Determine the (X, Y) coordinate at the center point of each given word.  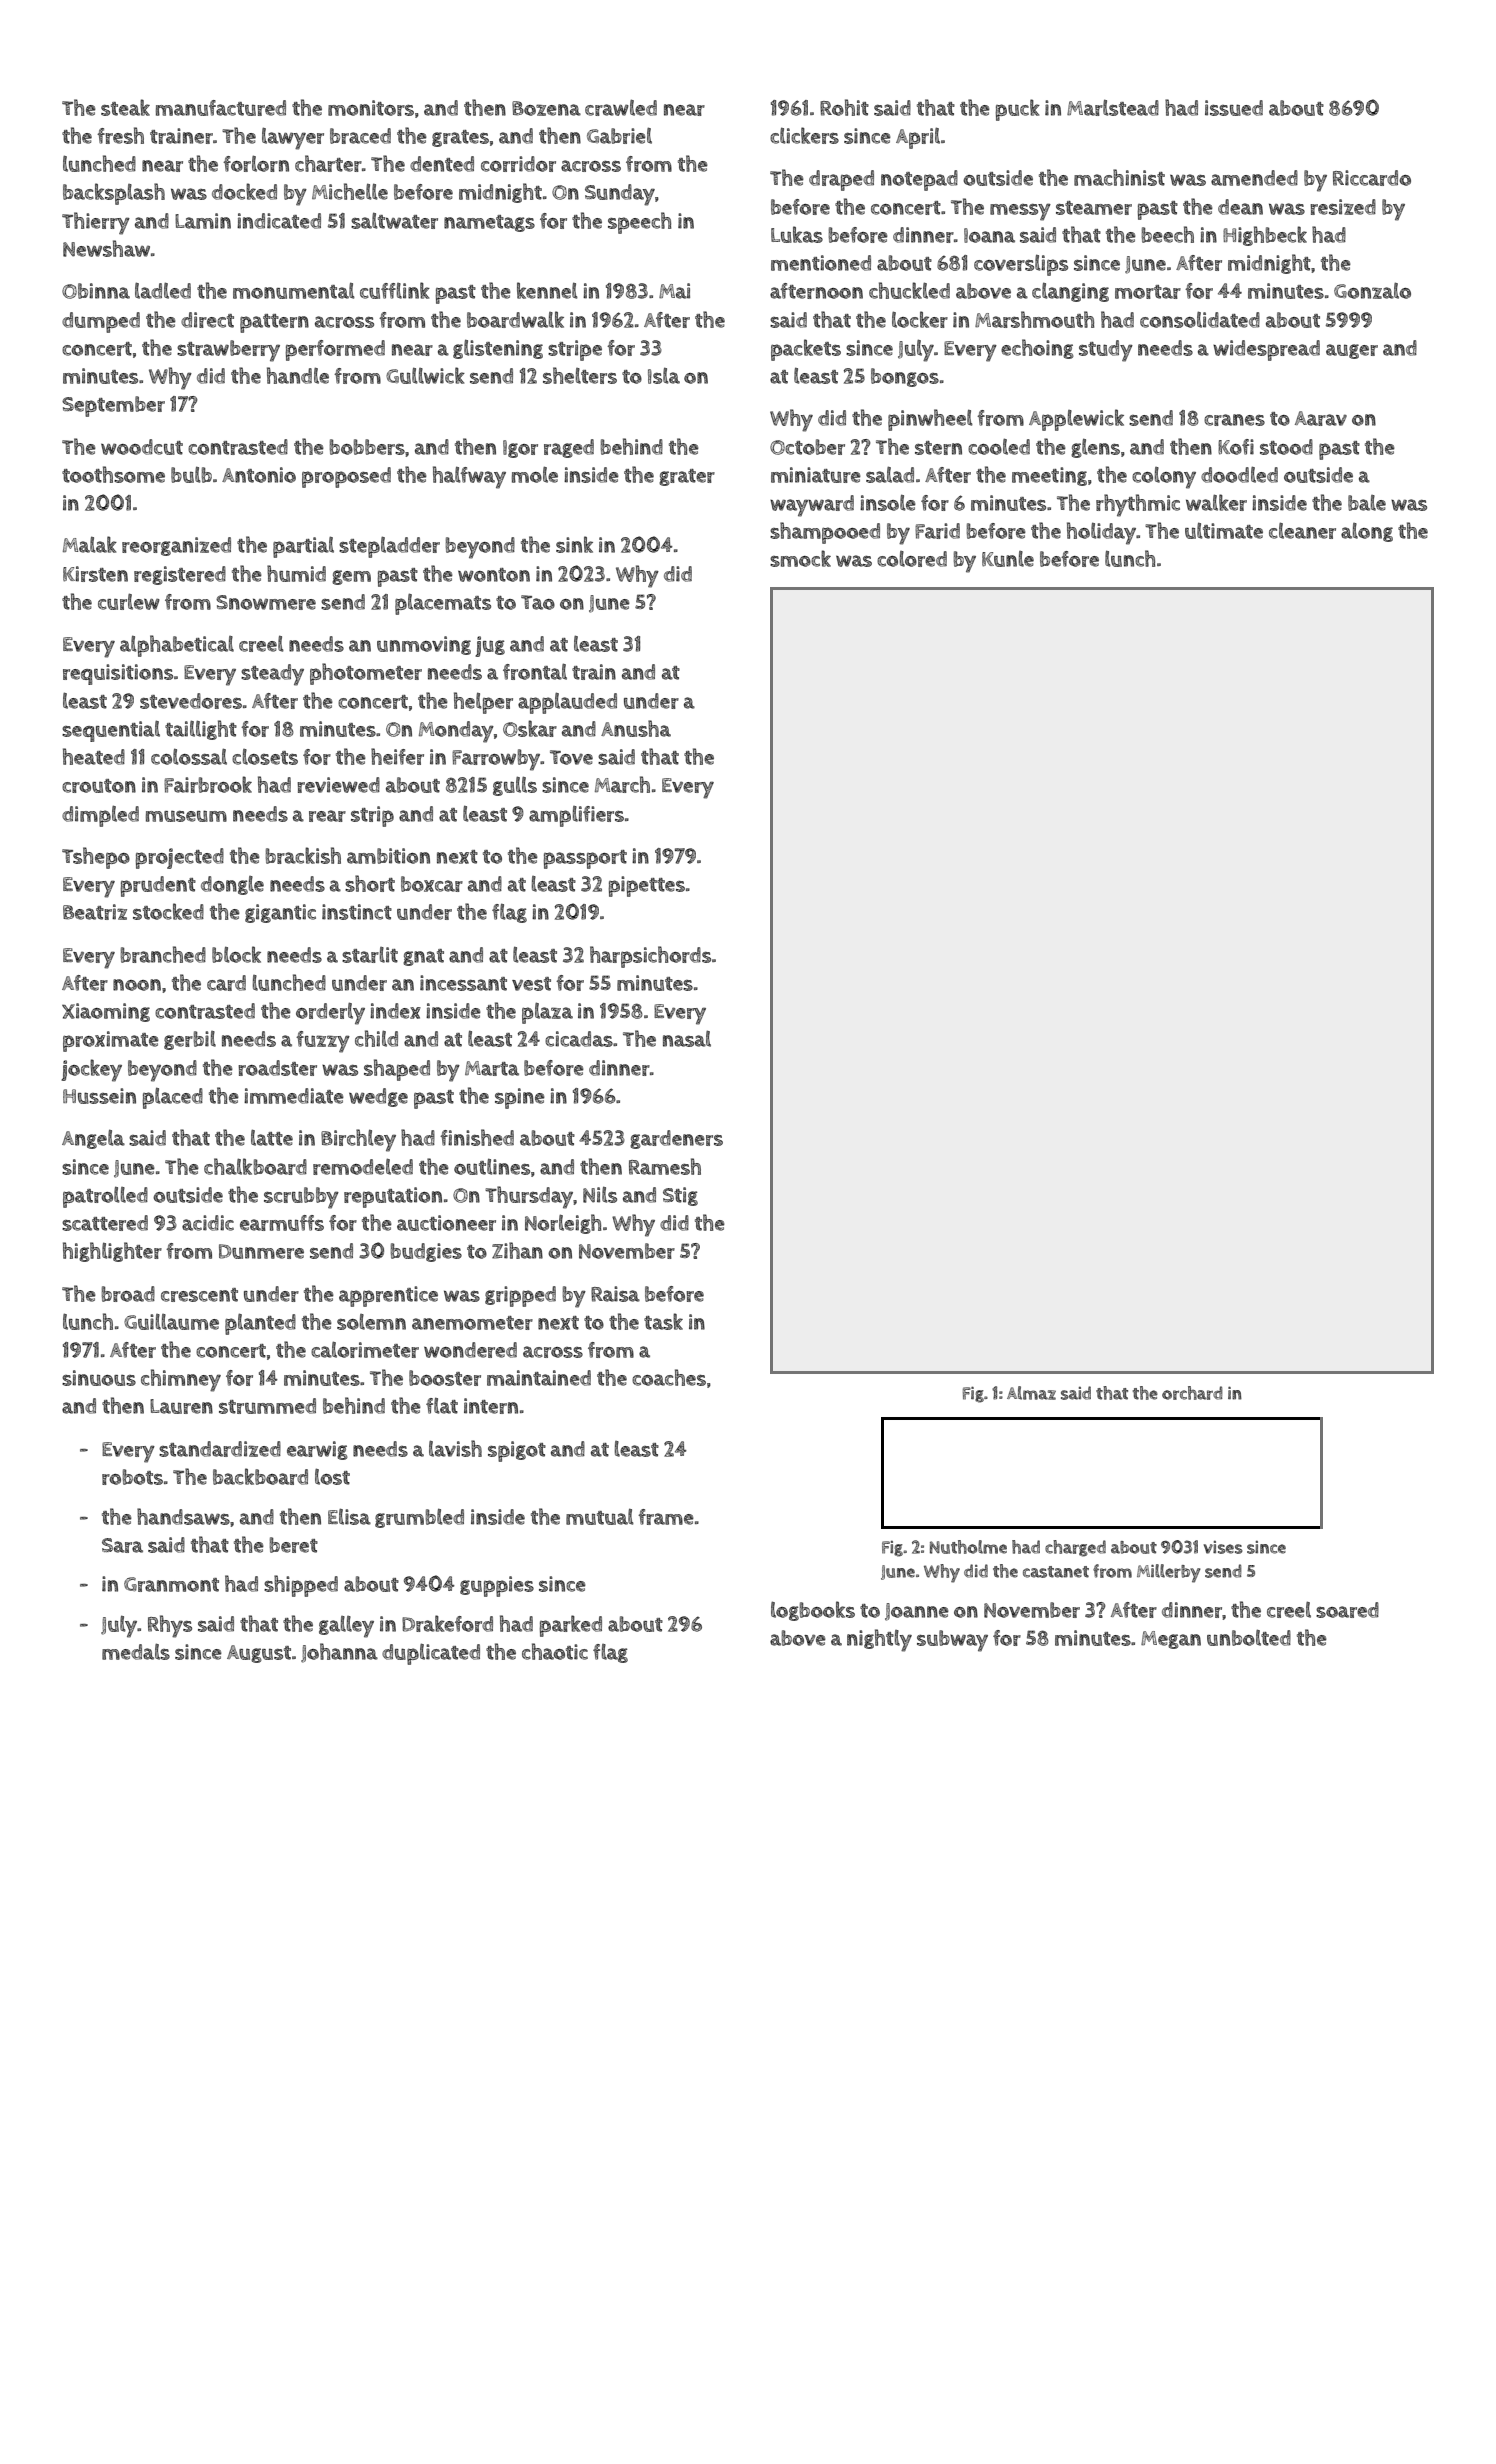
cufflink (395, 290)
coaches (669, 1377)
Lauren (181, 1406)
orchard (1192, 1393)
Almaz (1031, 1393)
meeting (1049, 476)
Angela (93, 1139)
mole (535, 474)
